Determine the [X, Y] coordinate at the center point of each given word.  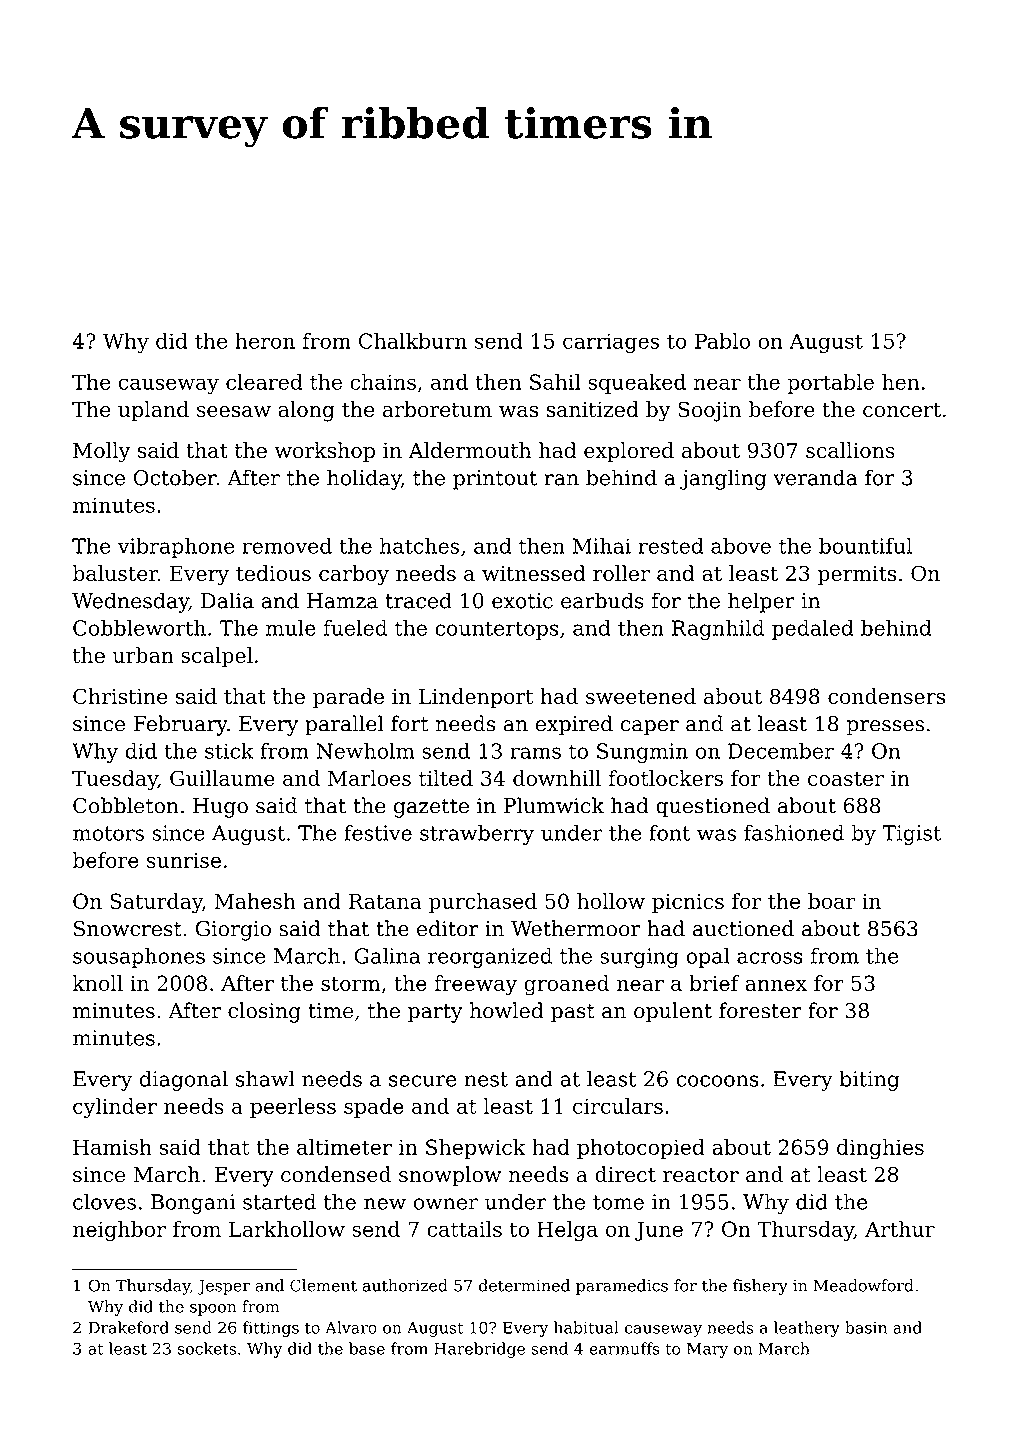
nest [486, 1079]
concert [902, 410]
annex [776, 985]
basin [866, 1327]
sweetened [641, 696]
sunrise [184, 860]
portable [831, 384]
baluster [115, 573]
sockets [207, 1348]
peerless [293, 1108]
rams [535, 753]
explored [629, 452]
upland [153, 411]
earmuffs [624, 1348]
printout [495, 480]
